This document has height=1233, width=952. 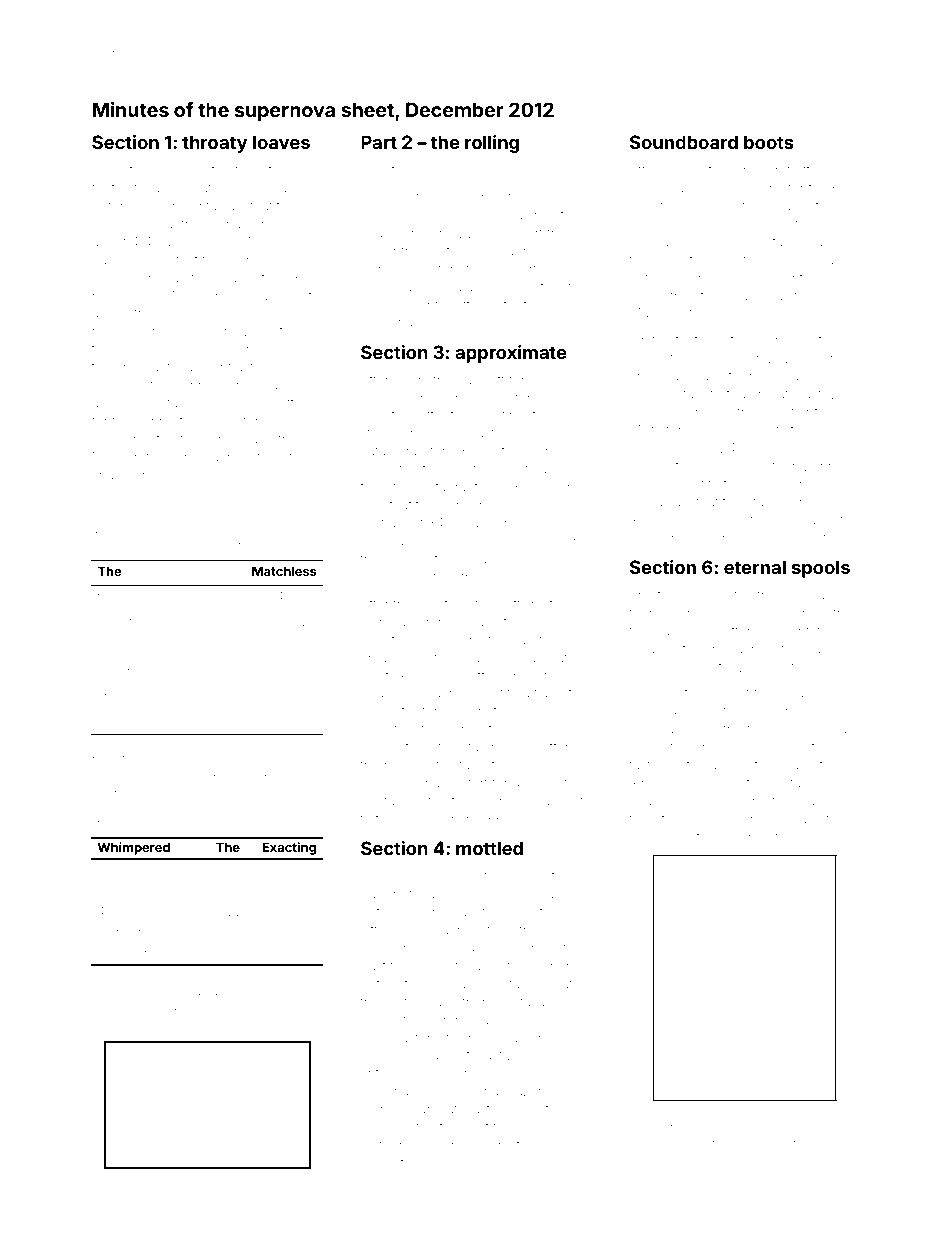 What do you see at coordinates (675, 1159) in the document?
I see `dusky` at bounding box center [675, 1159].
